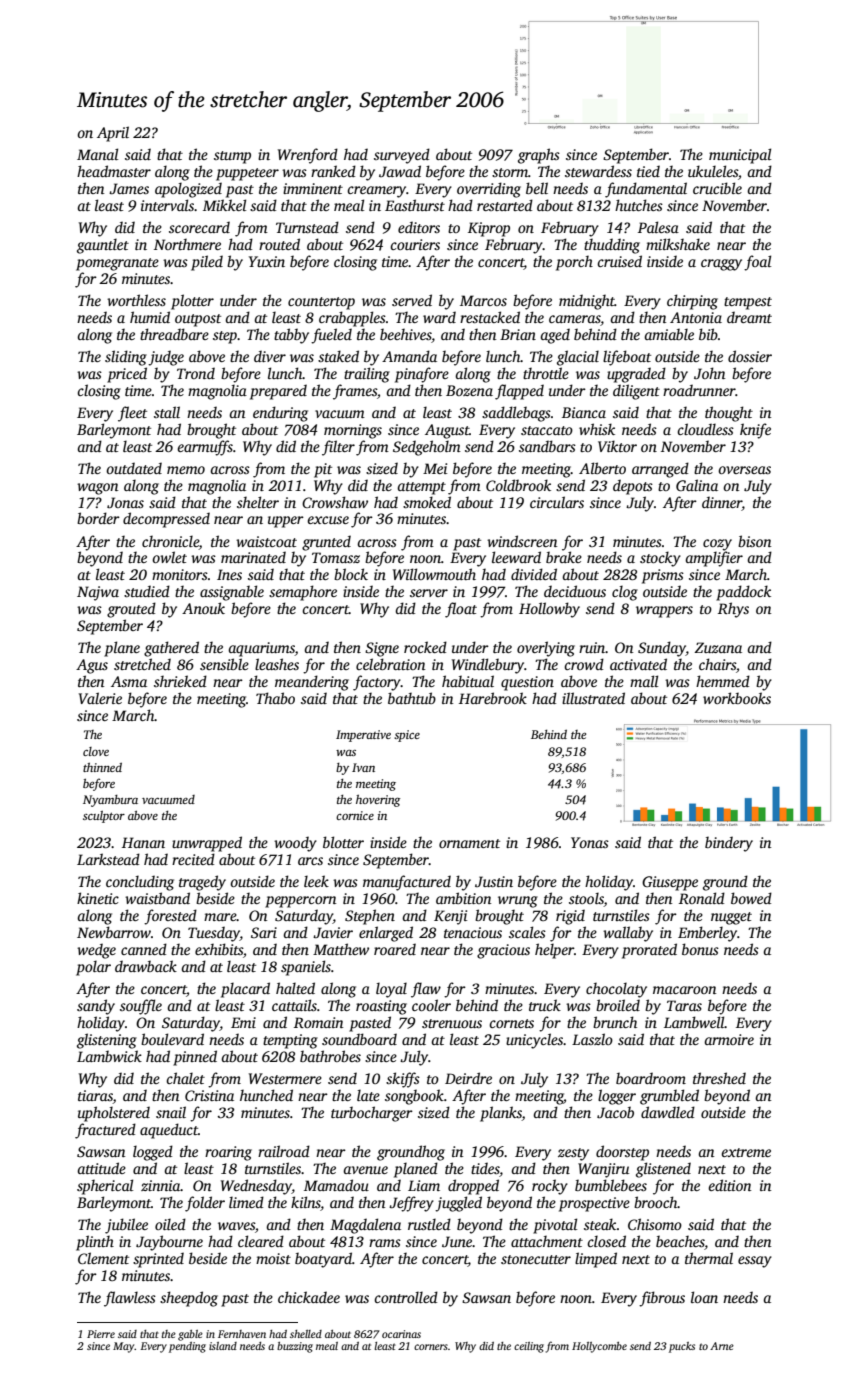 The height and width of the document is (1400, 849). What do you see at coordinates (117, 264) in the document?
I see `pomegranate` at bounding box center [117, 264].
